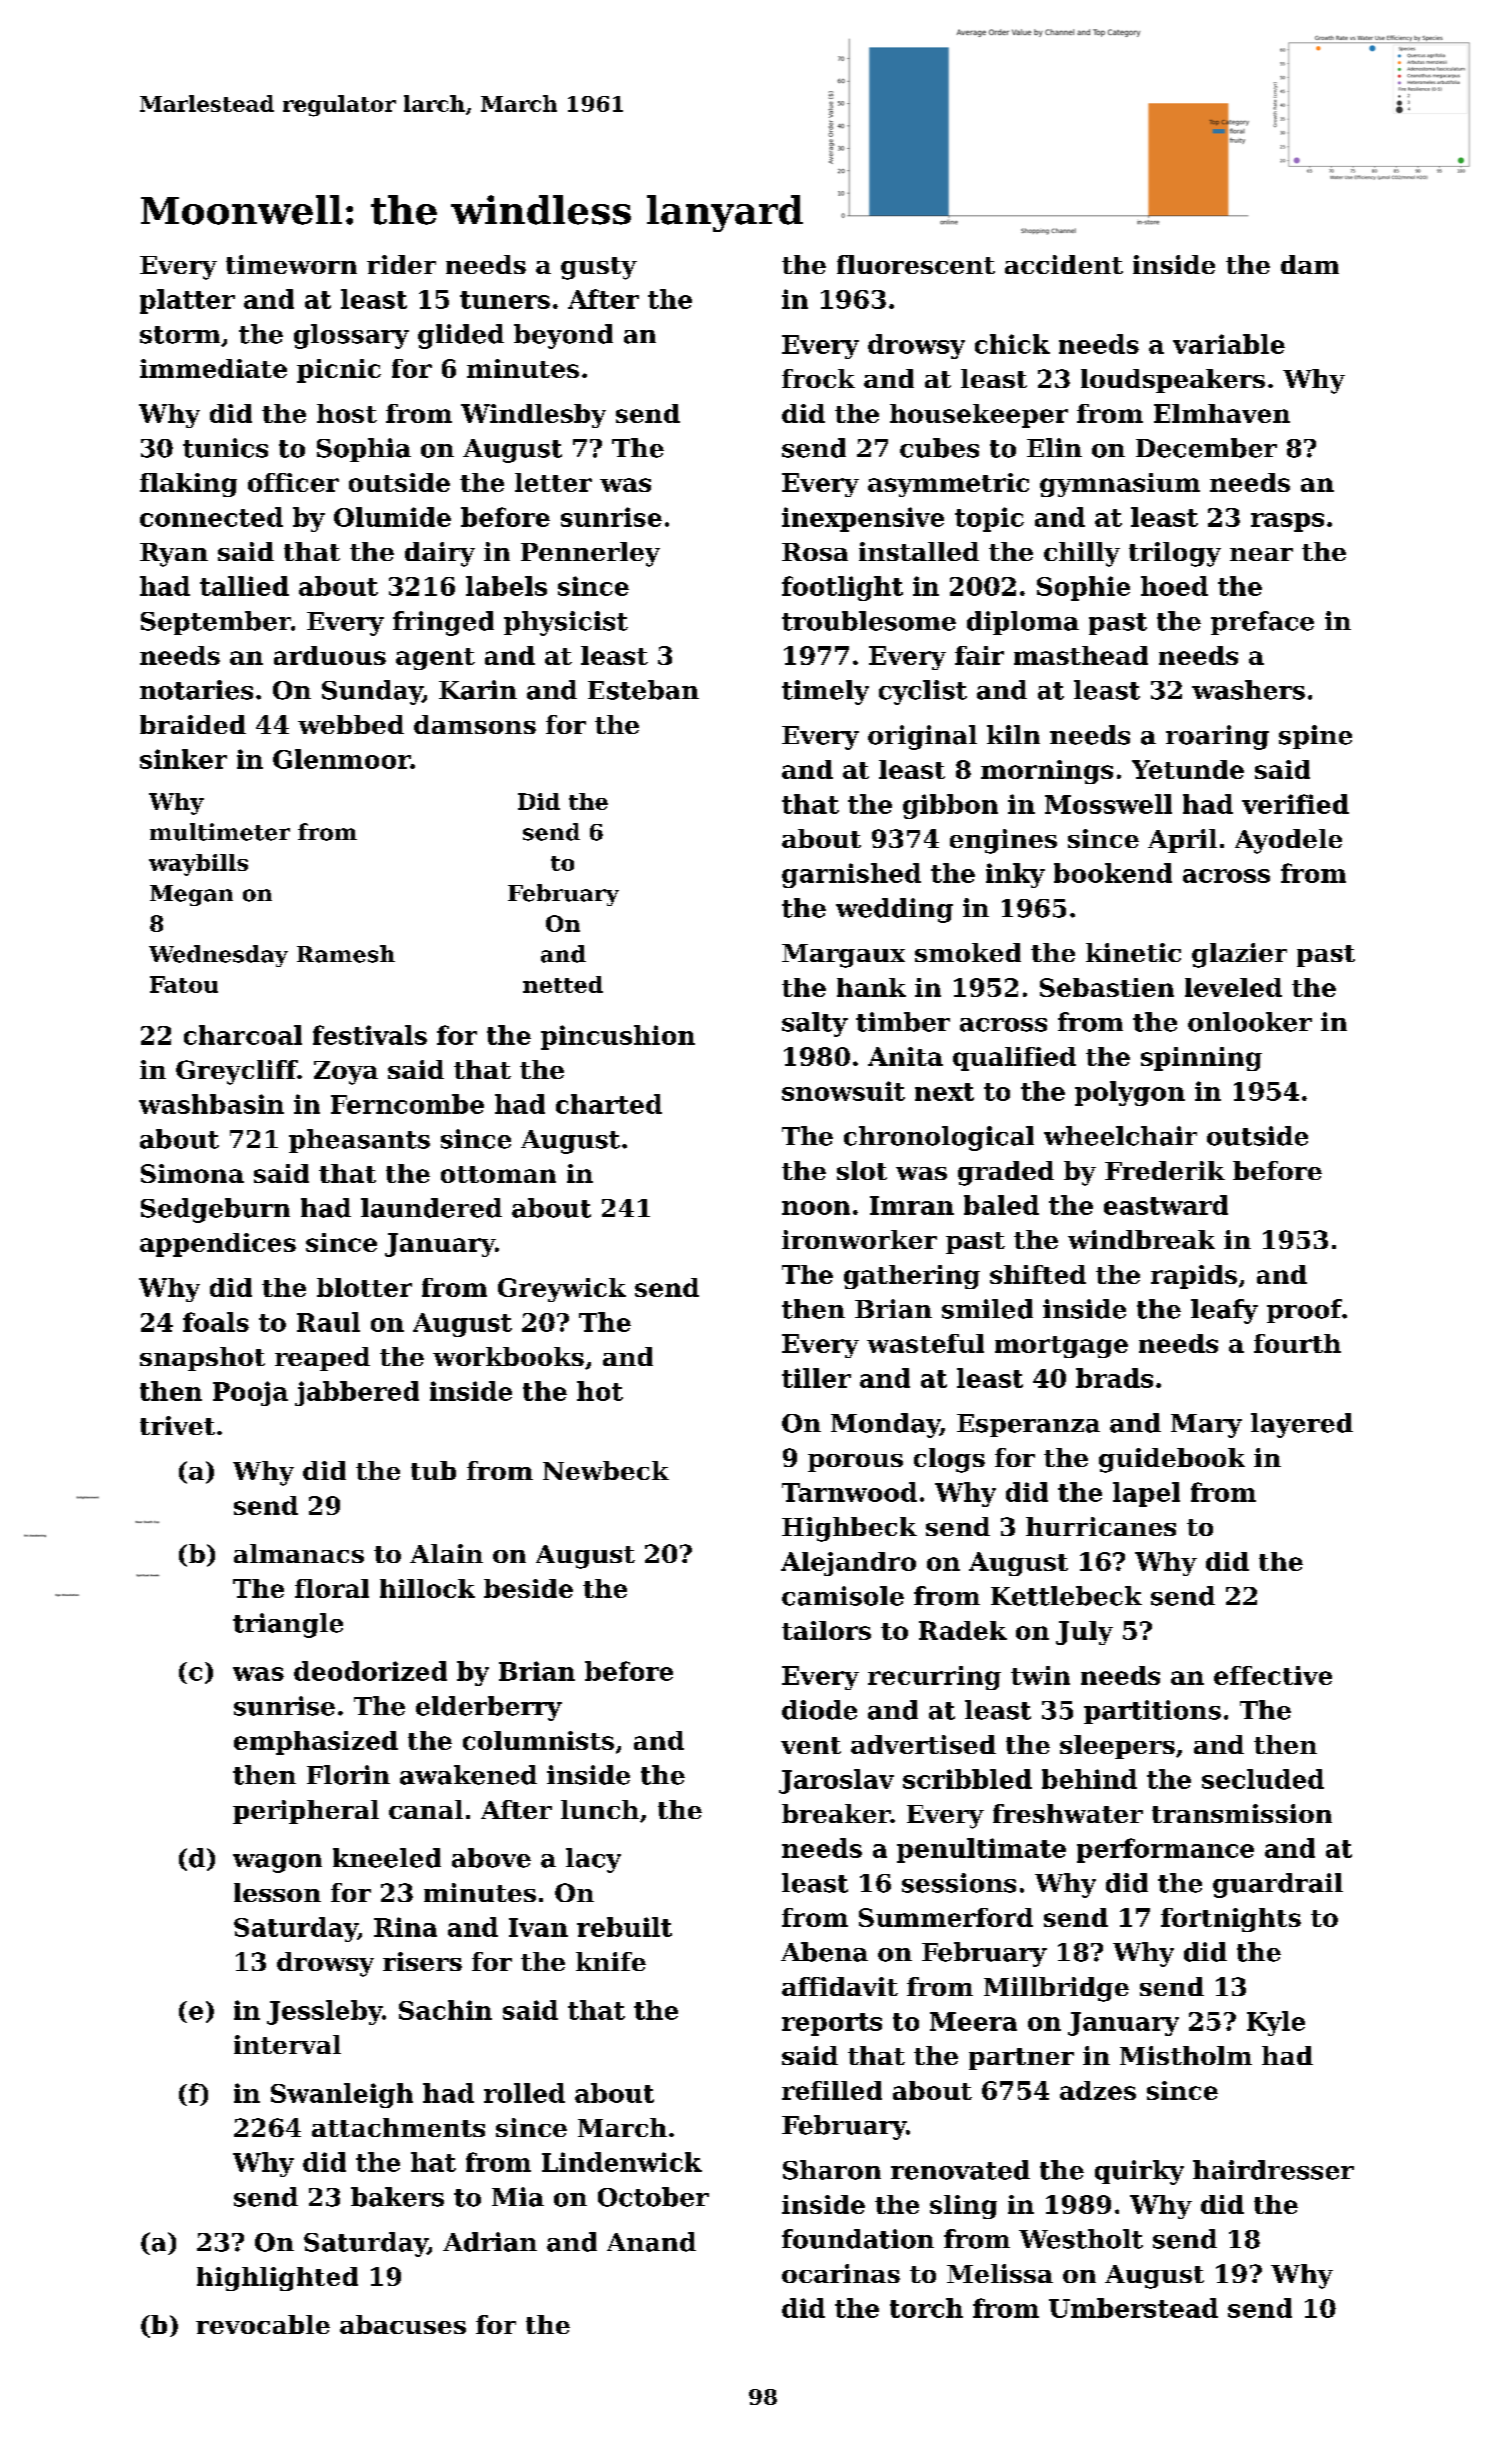 The width and height of the screenshot is (1496, 2464). I want to click on Esteban, so click(643, 690).
